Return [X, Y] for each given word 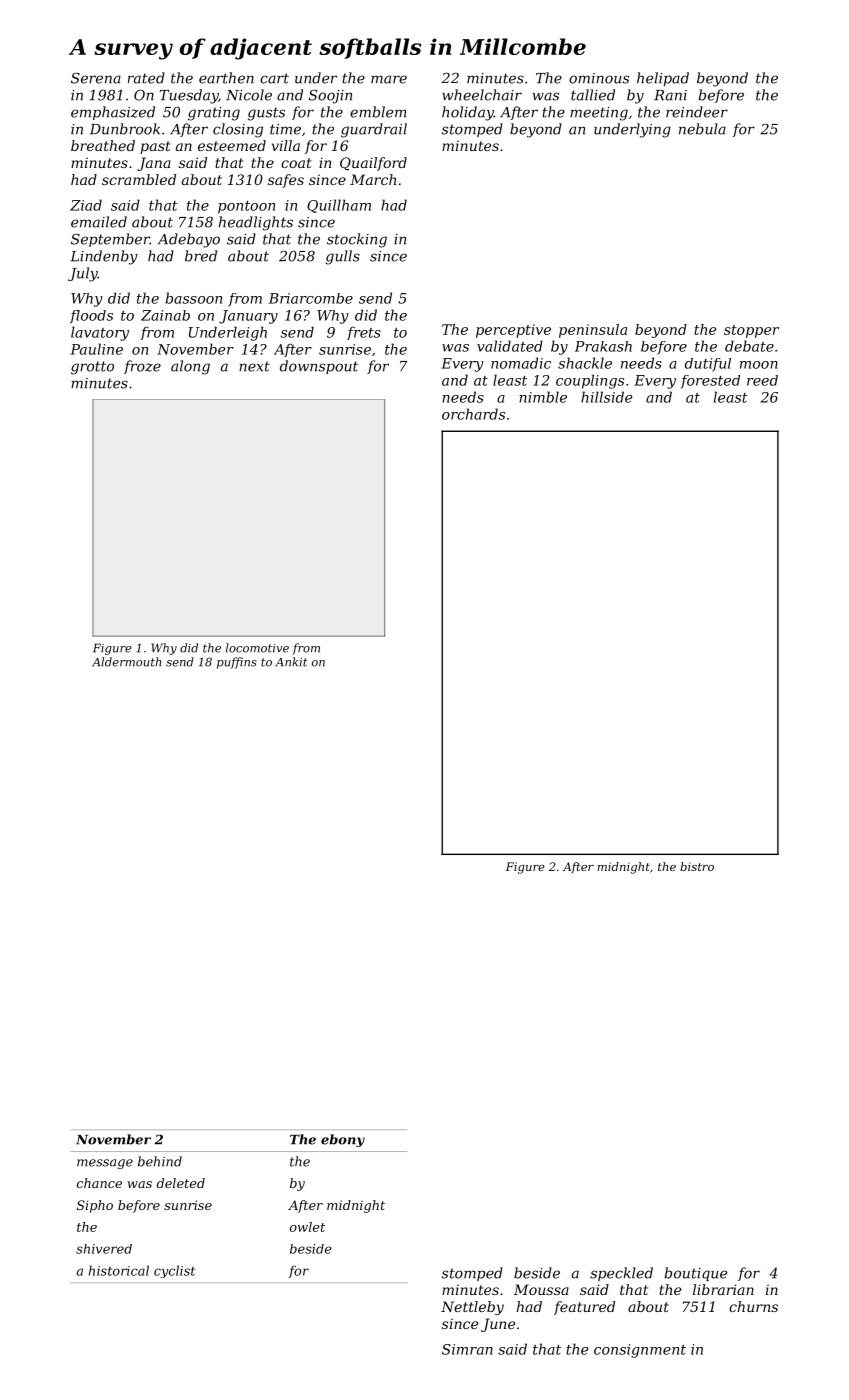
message [105, 1164]
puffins [237, 663]
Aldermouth [126, 662]
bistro [697, 866]
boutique [696, 1274]
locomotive [257, 648]
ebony [343, 1140]
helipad [663, 79]
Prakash [603, 346]
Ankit [291, 662]
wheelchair [482, 95]
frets [364, 333]
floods [91, 317]
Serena [96, 78]
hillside [606, 397]
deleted [181, 1183]
